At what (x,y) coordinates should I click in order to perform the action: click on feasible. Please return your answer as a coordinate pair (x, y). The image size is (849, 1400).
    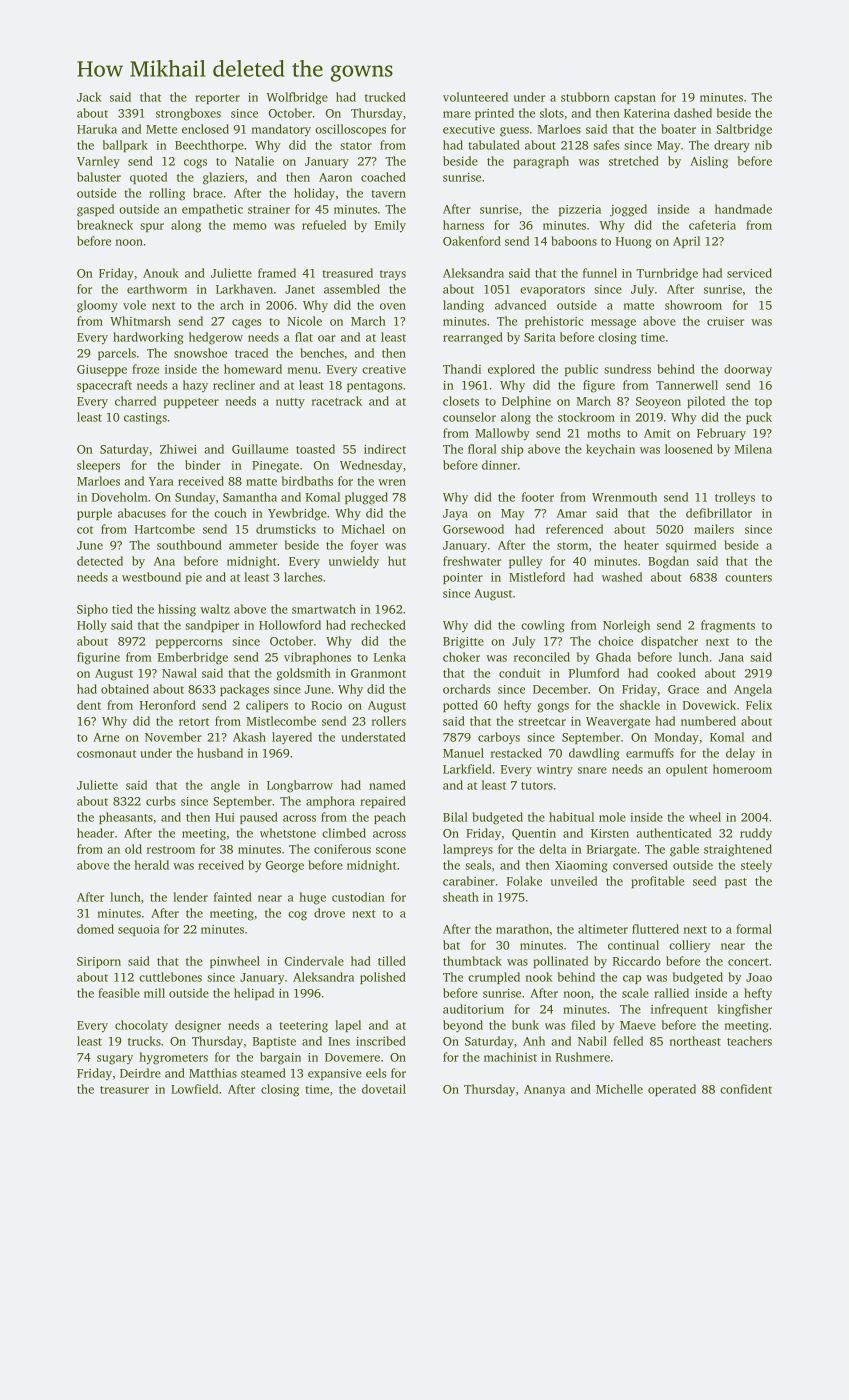
    Looking at the image, I should click on (119, 993).
